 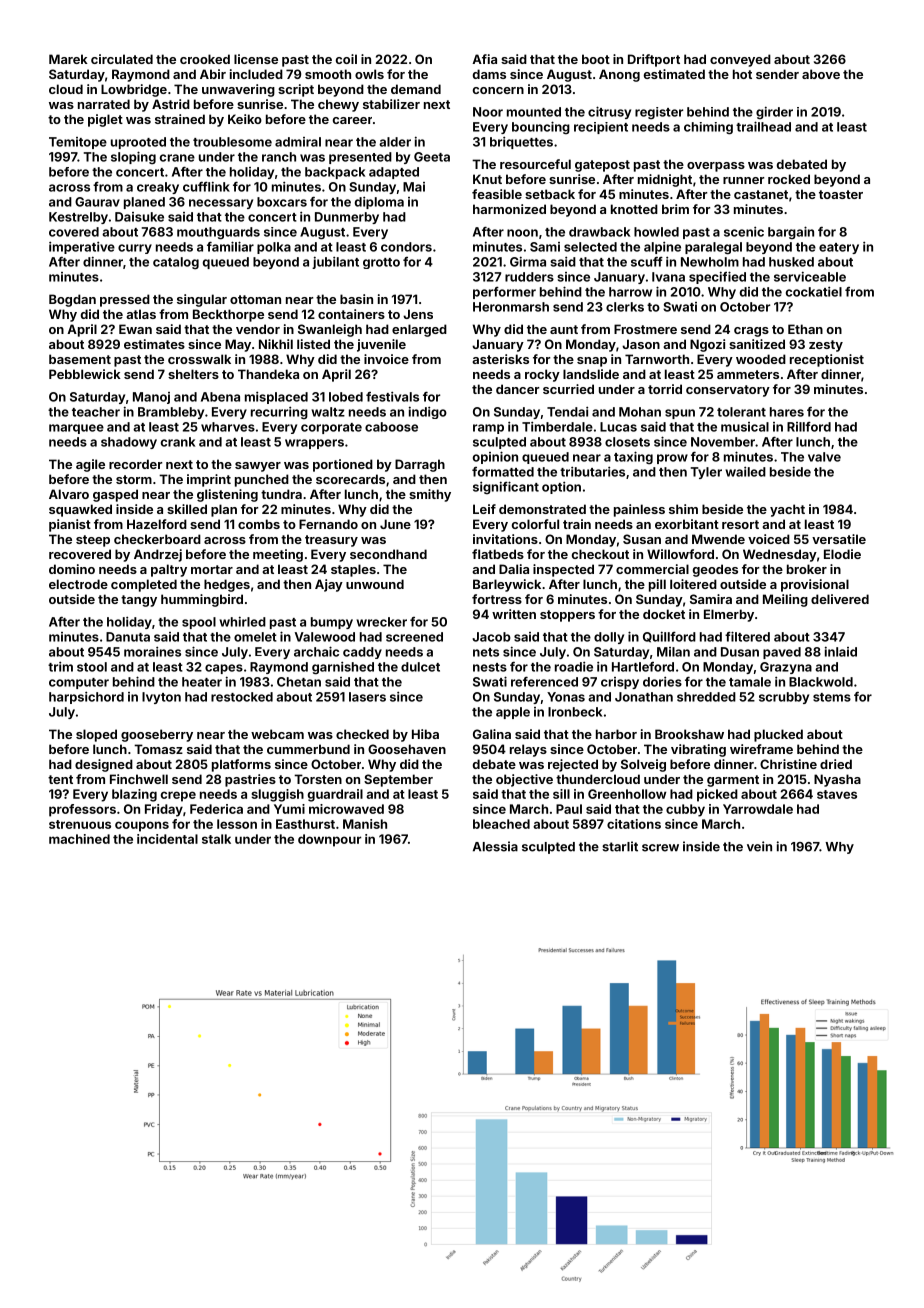 What do you see at coordinates (596, 59) in the image?
I see `boot` at bounding box center [596, 59].
